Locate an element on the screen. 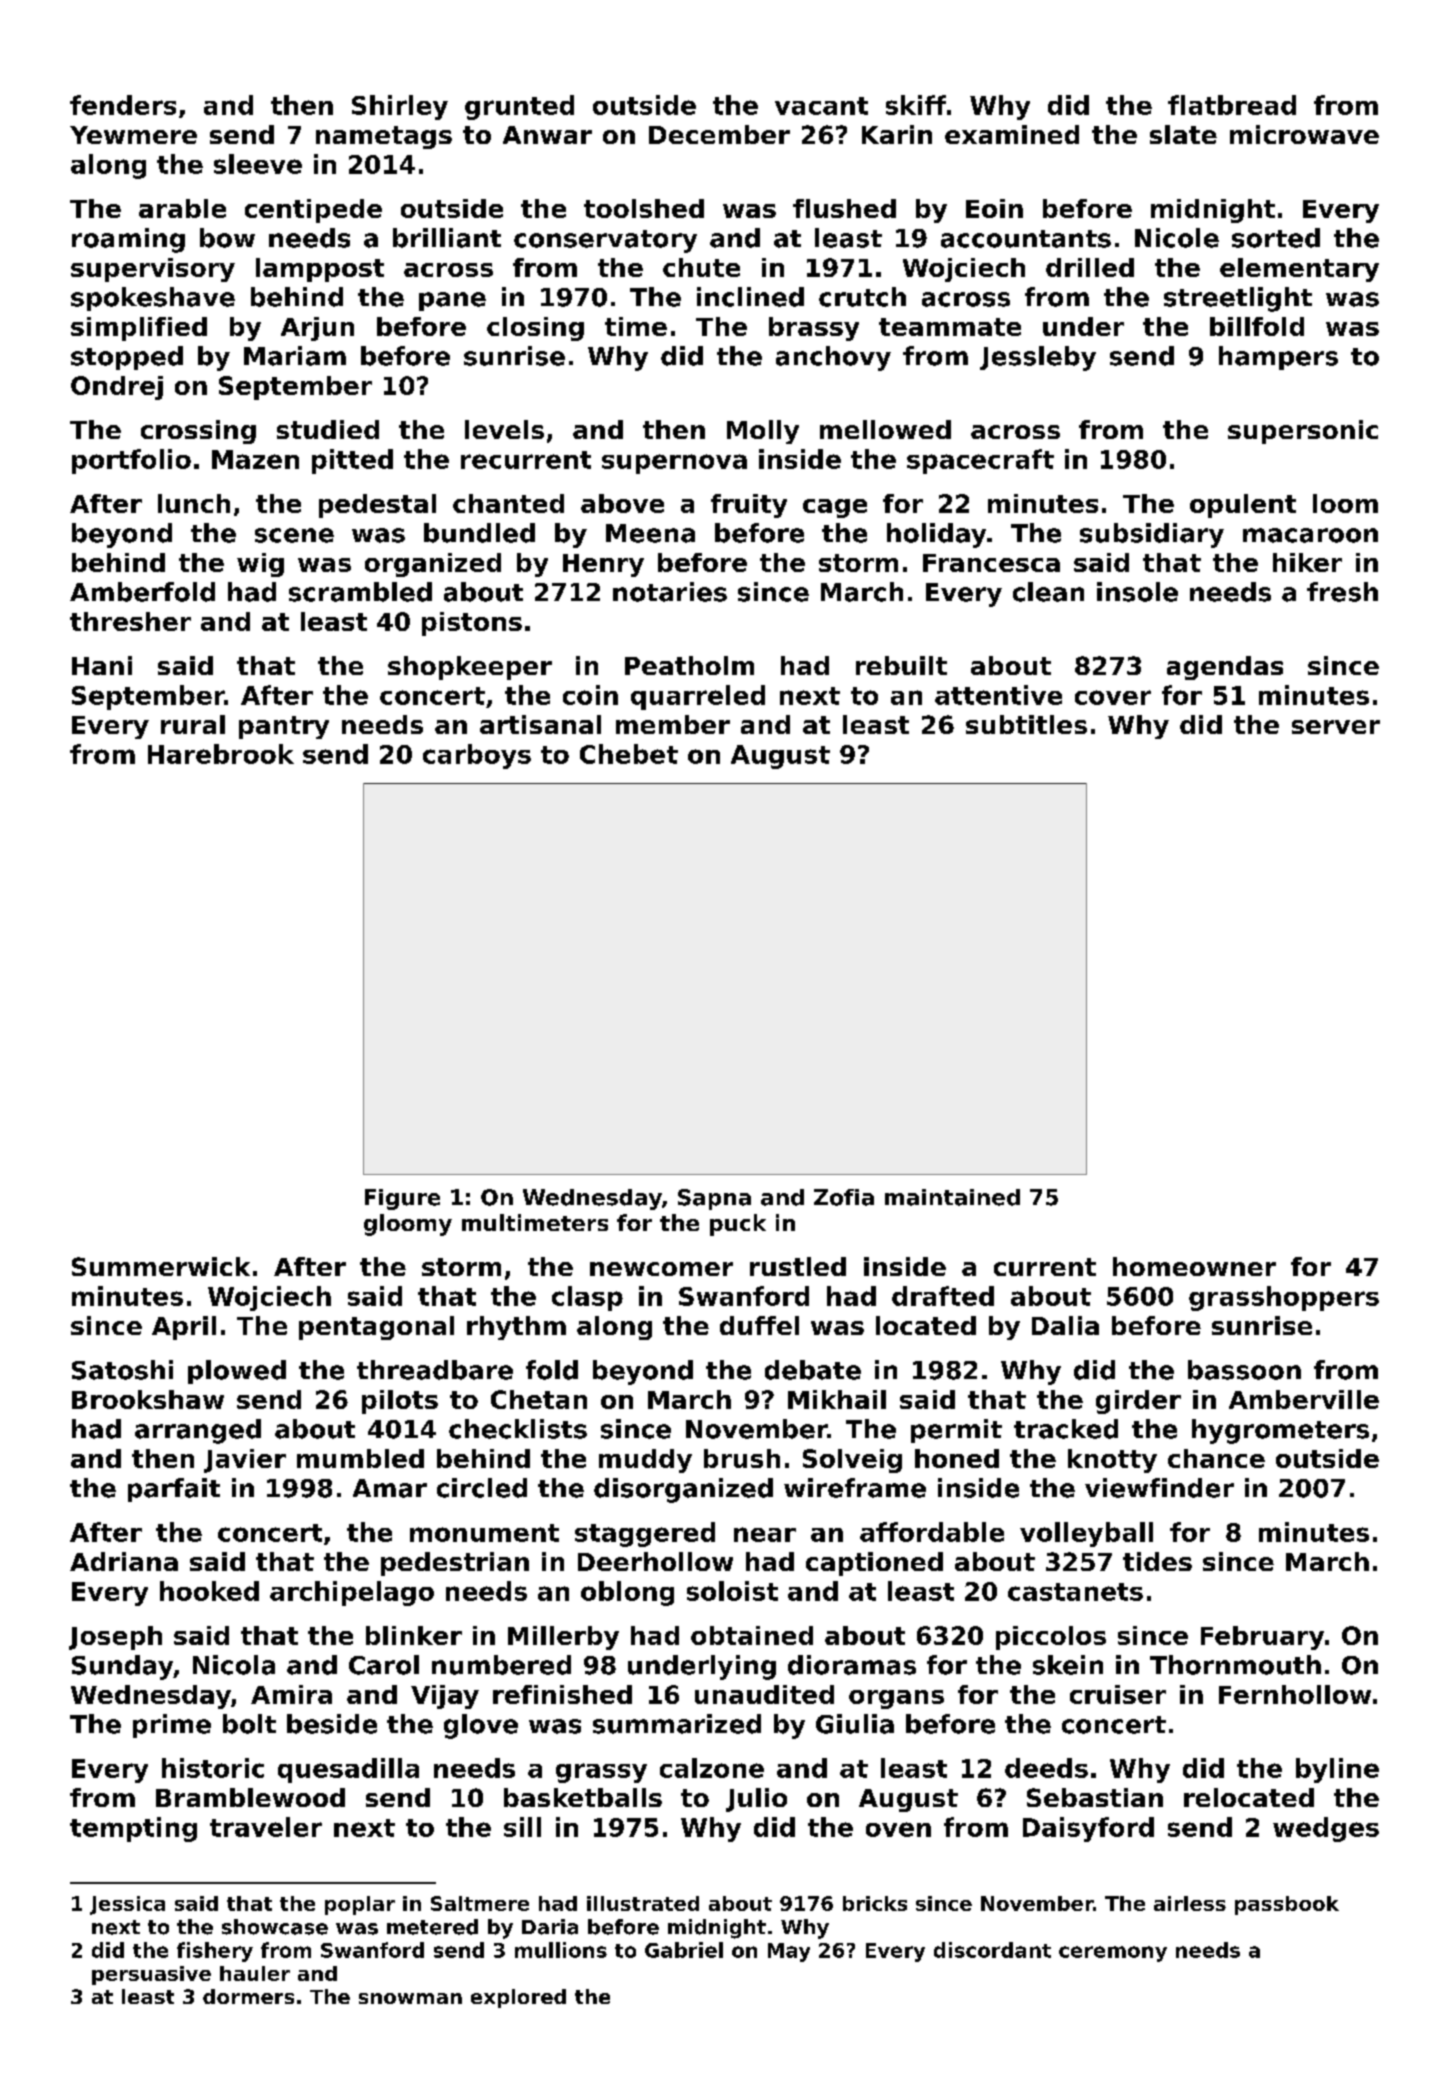 This screenshot has width=1450, height=2100. fenders is located at coordinates (123, 105).
